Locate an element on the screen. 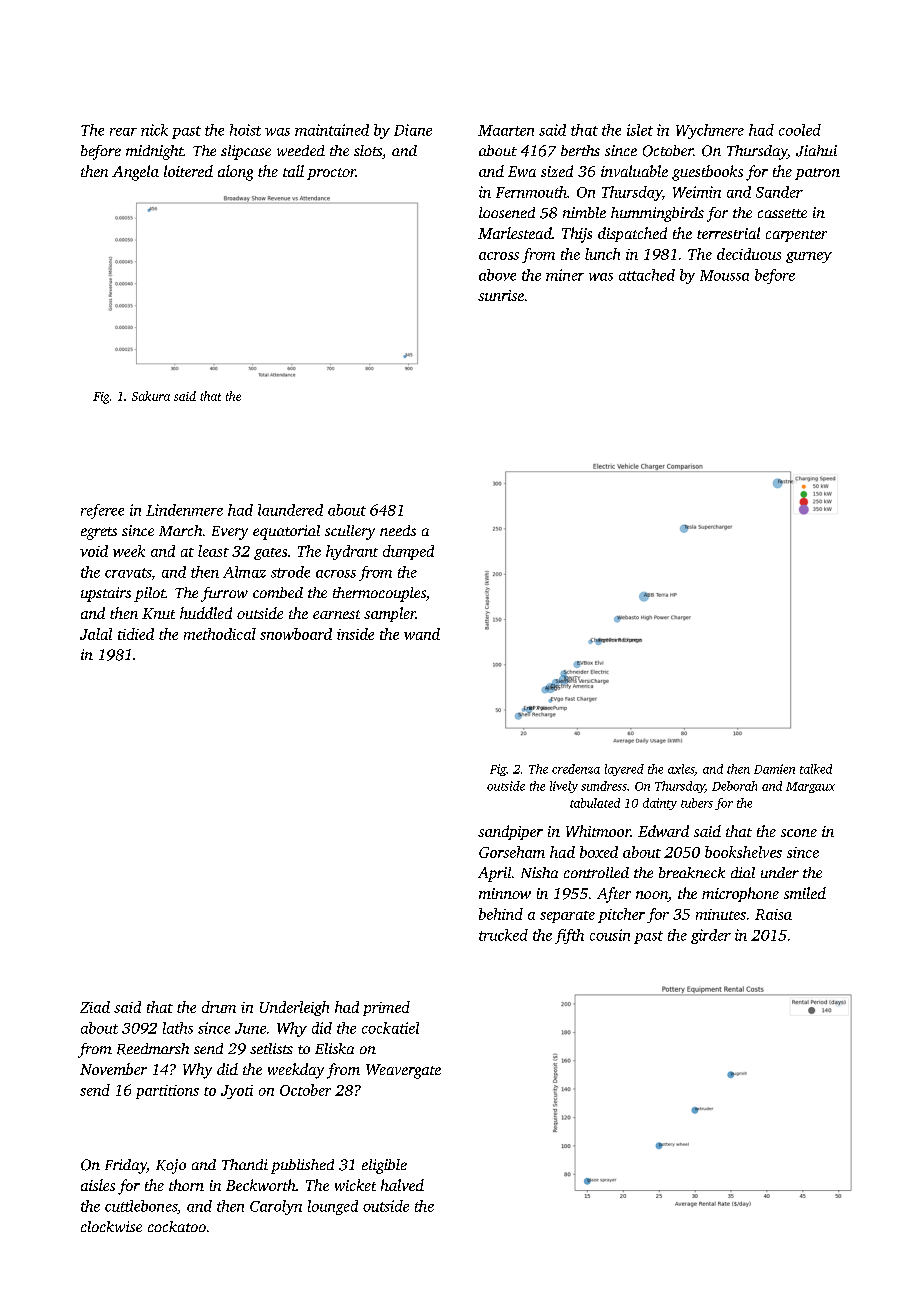 This screenshot has width=924, height=1308. clockwise is located at coordinates (111, 1226).
